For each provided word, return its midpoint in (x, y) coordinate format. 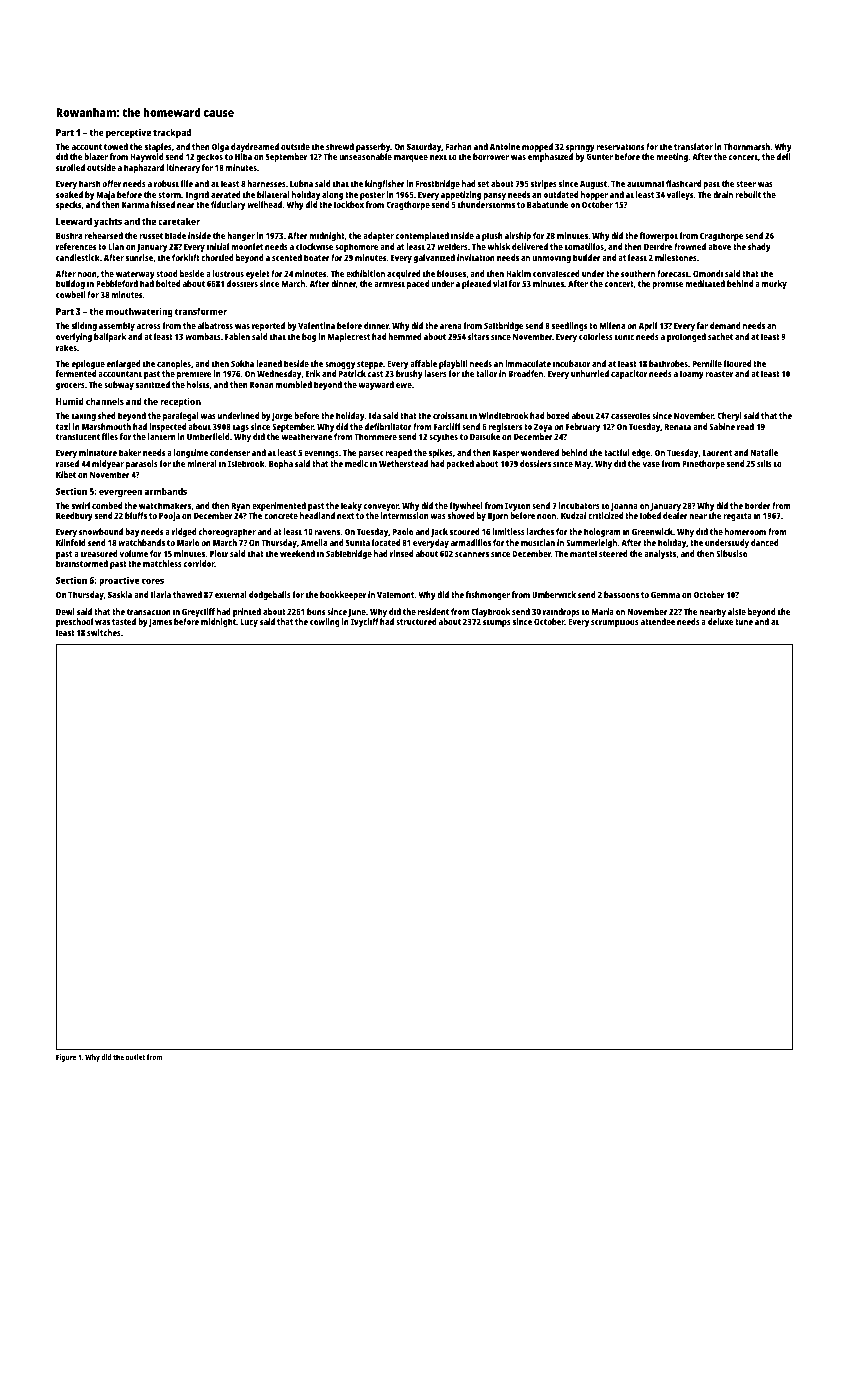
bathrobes (668, 363)
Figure (66, 1058)
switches (104, 632)
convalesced (556, 273)
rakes (66, 347)
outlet (135, 1057)
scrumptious (615, 622)
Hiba (243, 156)
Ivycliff (364, 622)
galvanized (434, 258)
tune (744, 622)
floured (737, 363)
